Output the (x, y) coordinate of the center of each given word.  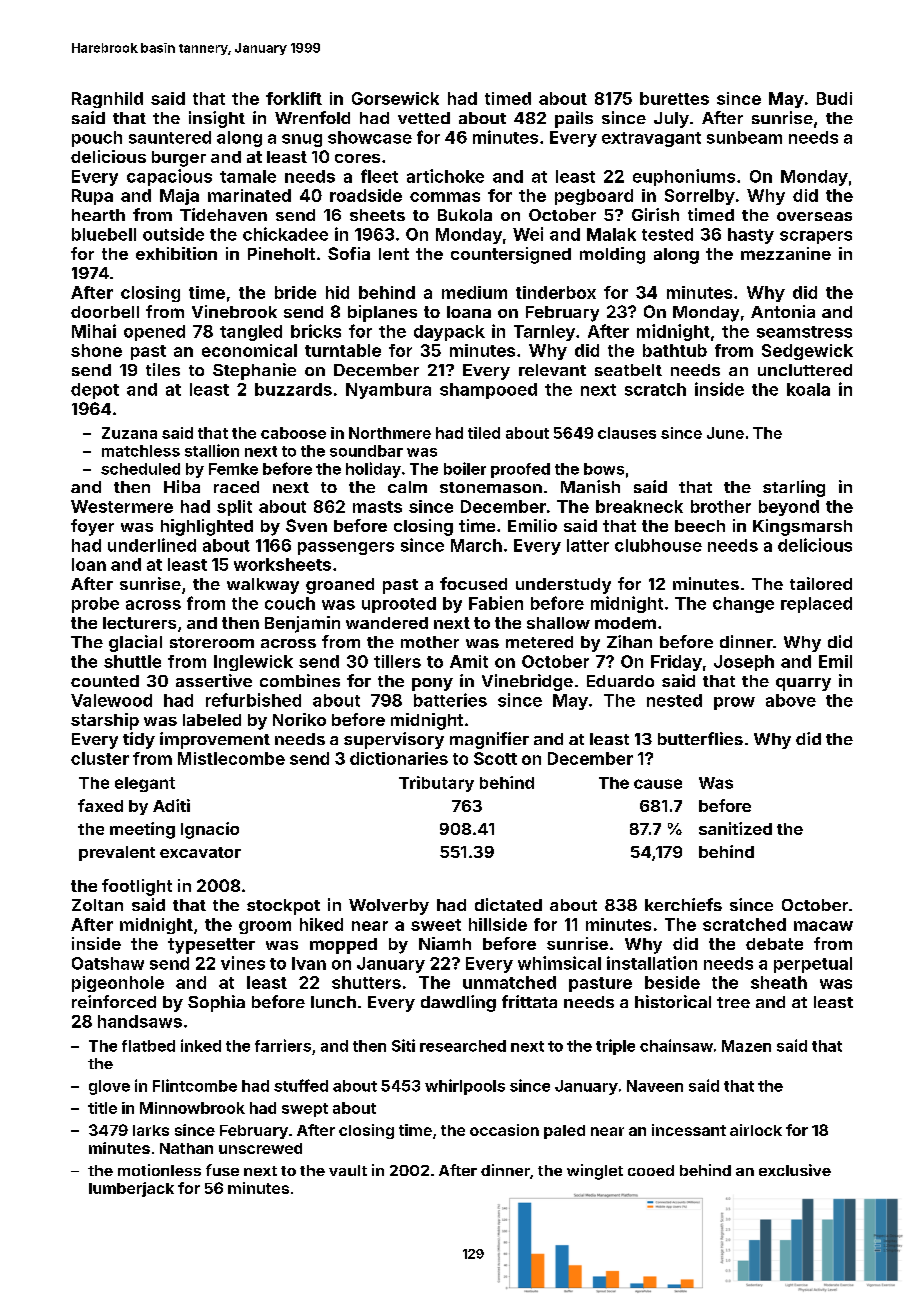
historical (673, 1001)
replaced (816, 605)
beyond (789, 508)
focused (473, 583)
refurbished (253, 700)
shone (96, 350)
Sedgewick (807, 352)
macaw (823, 926)
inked (201, 1045)
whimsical (559, 963)
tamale (248, 176)
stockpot (283, 907)
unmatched (509, 982)
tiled (484, 433)
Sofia (349, 253)
